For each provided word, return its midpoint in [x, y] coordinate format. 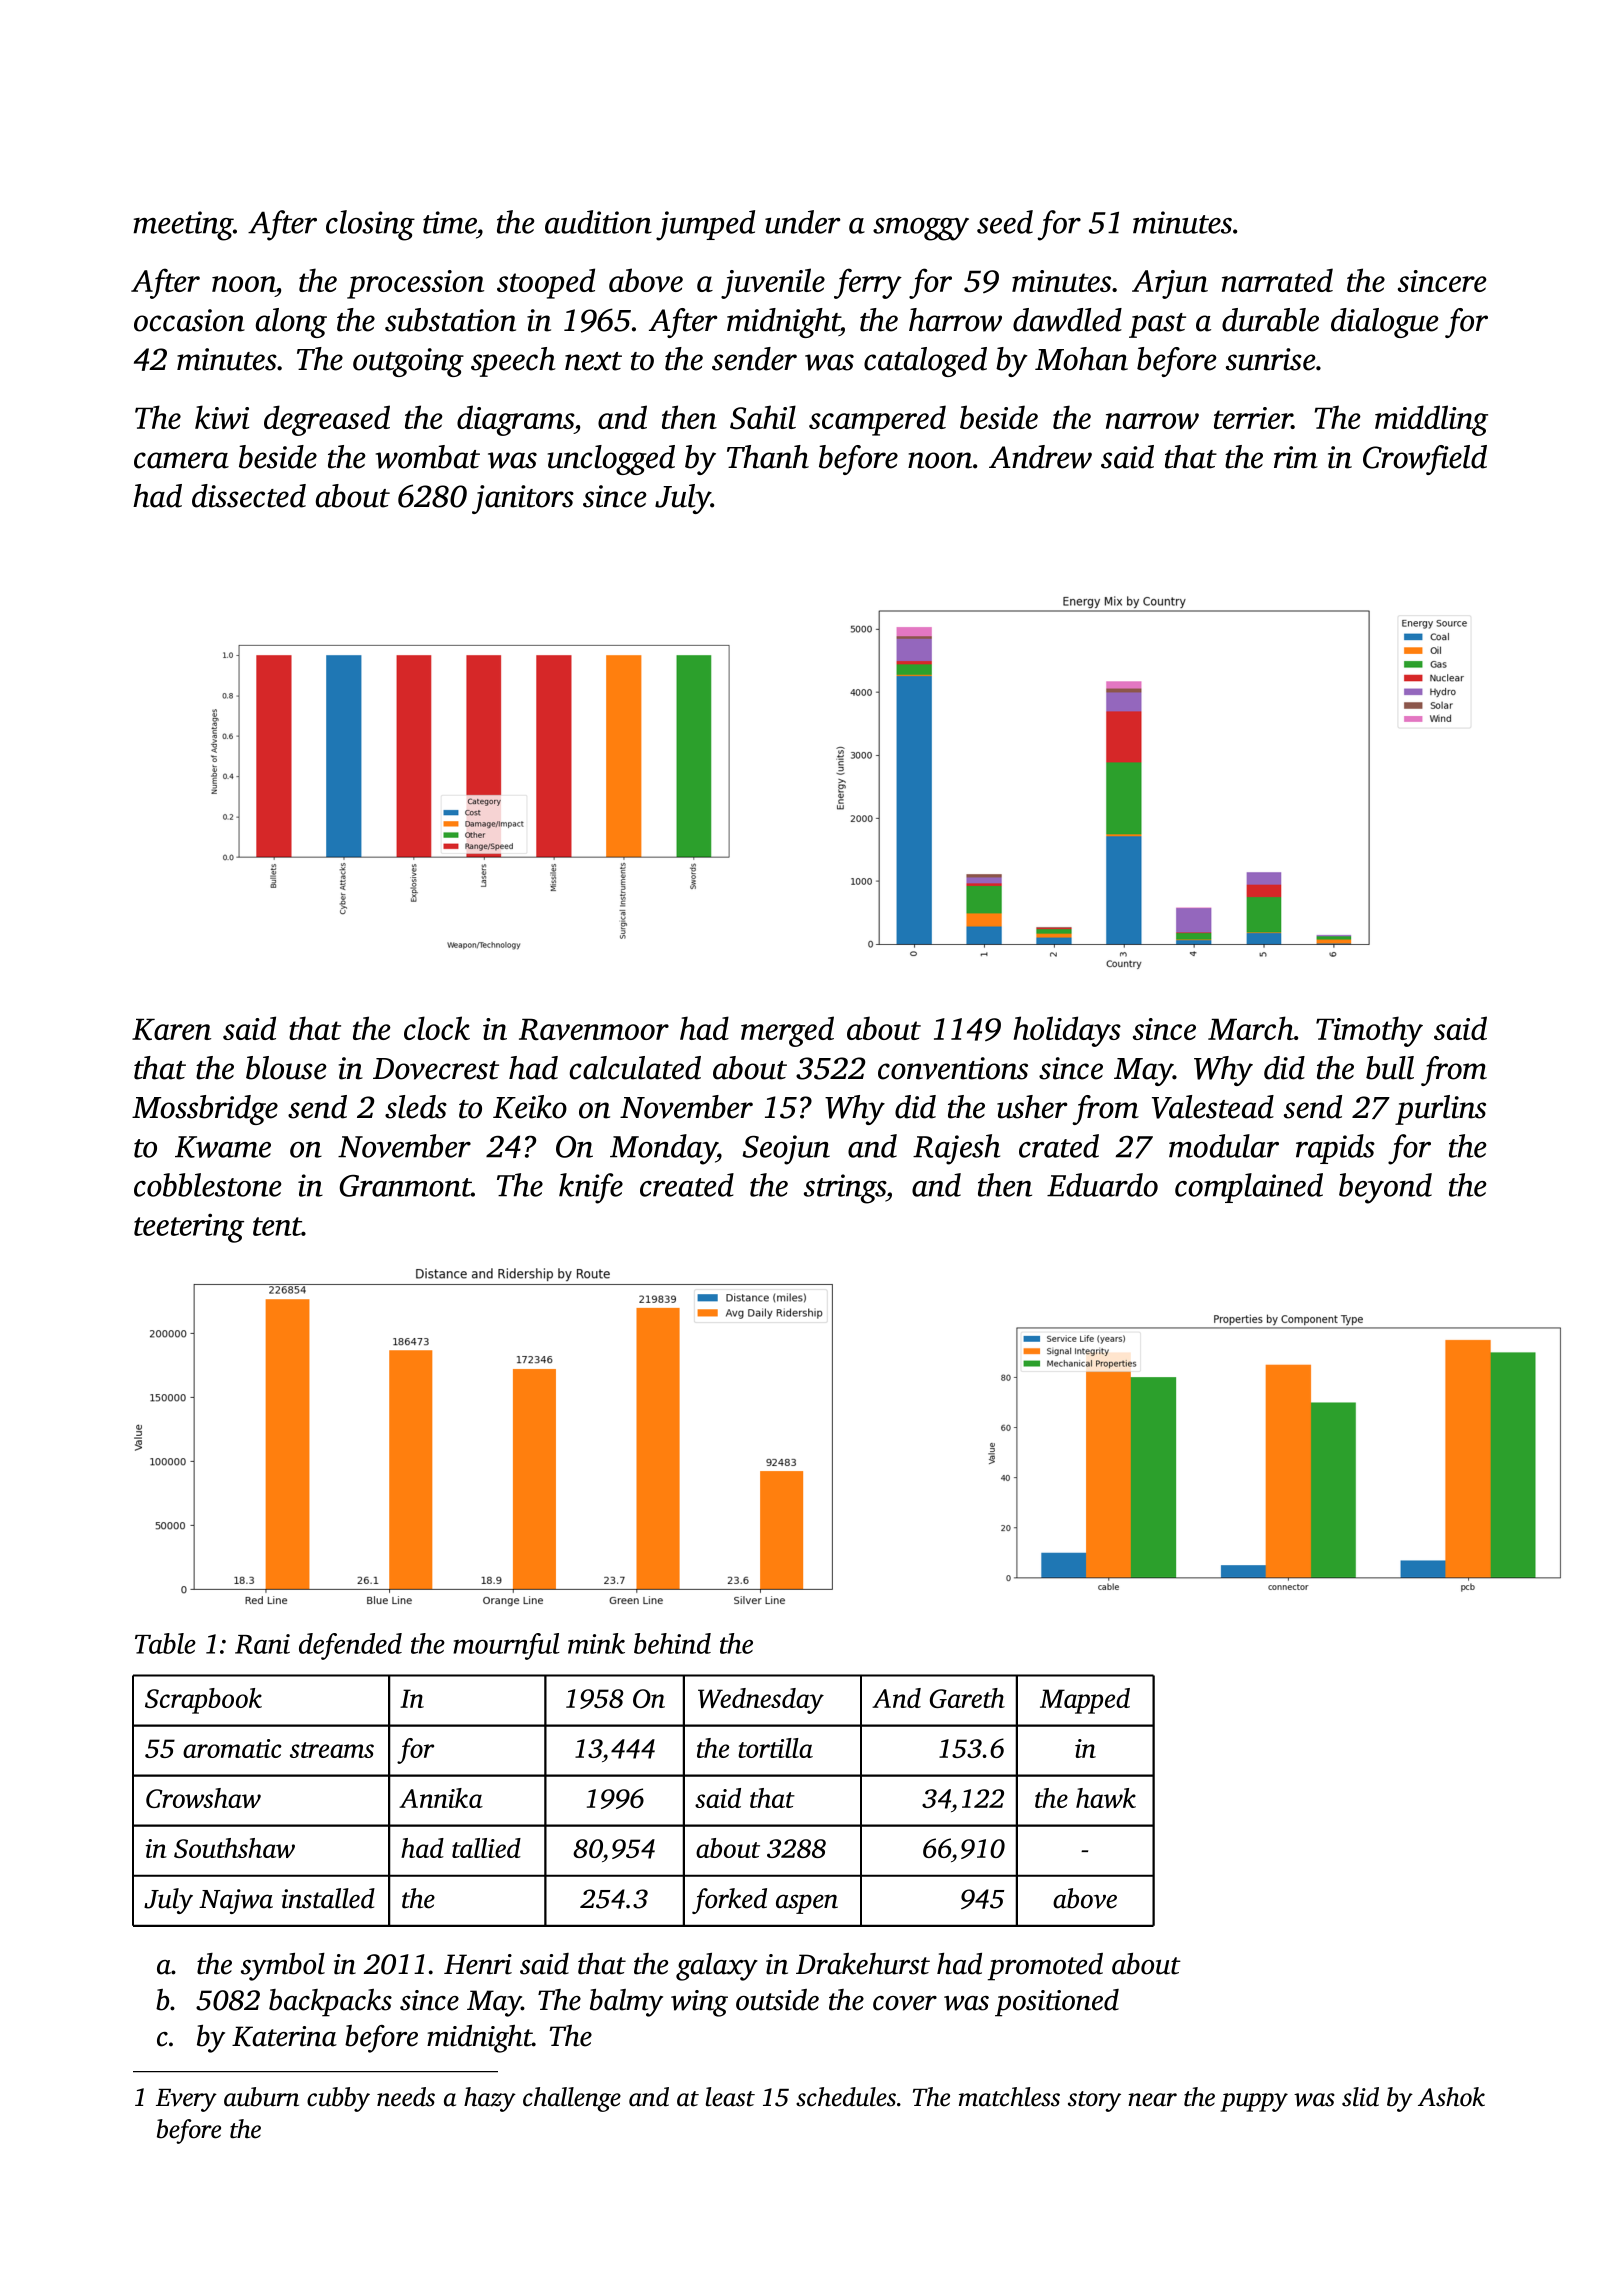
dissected [249, 496]
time [450, 222]
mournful [506, 1646]
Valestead [1213, 1107]
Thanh [768, 457]
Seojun [786, 1150]
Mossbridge [205, 1110]
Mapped [1085, 1701]
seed [1005, 222]
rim [1296, 457]
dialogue [1385, 323]
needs [406, 2097]
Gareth [967, 1698]
